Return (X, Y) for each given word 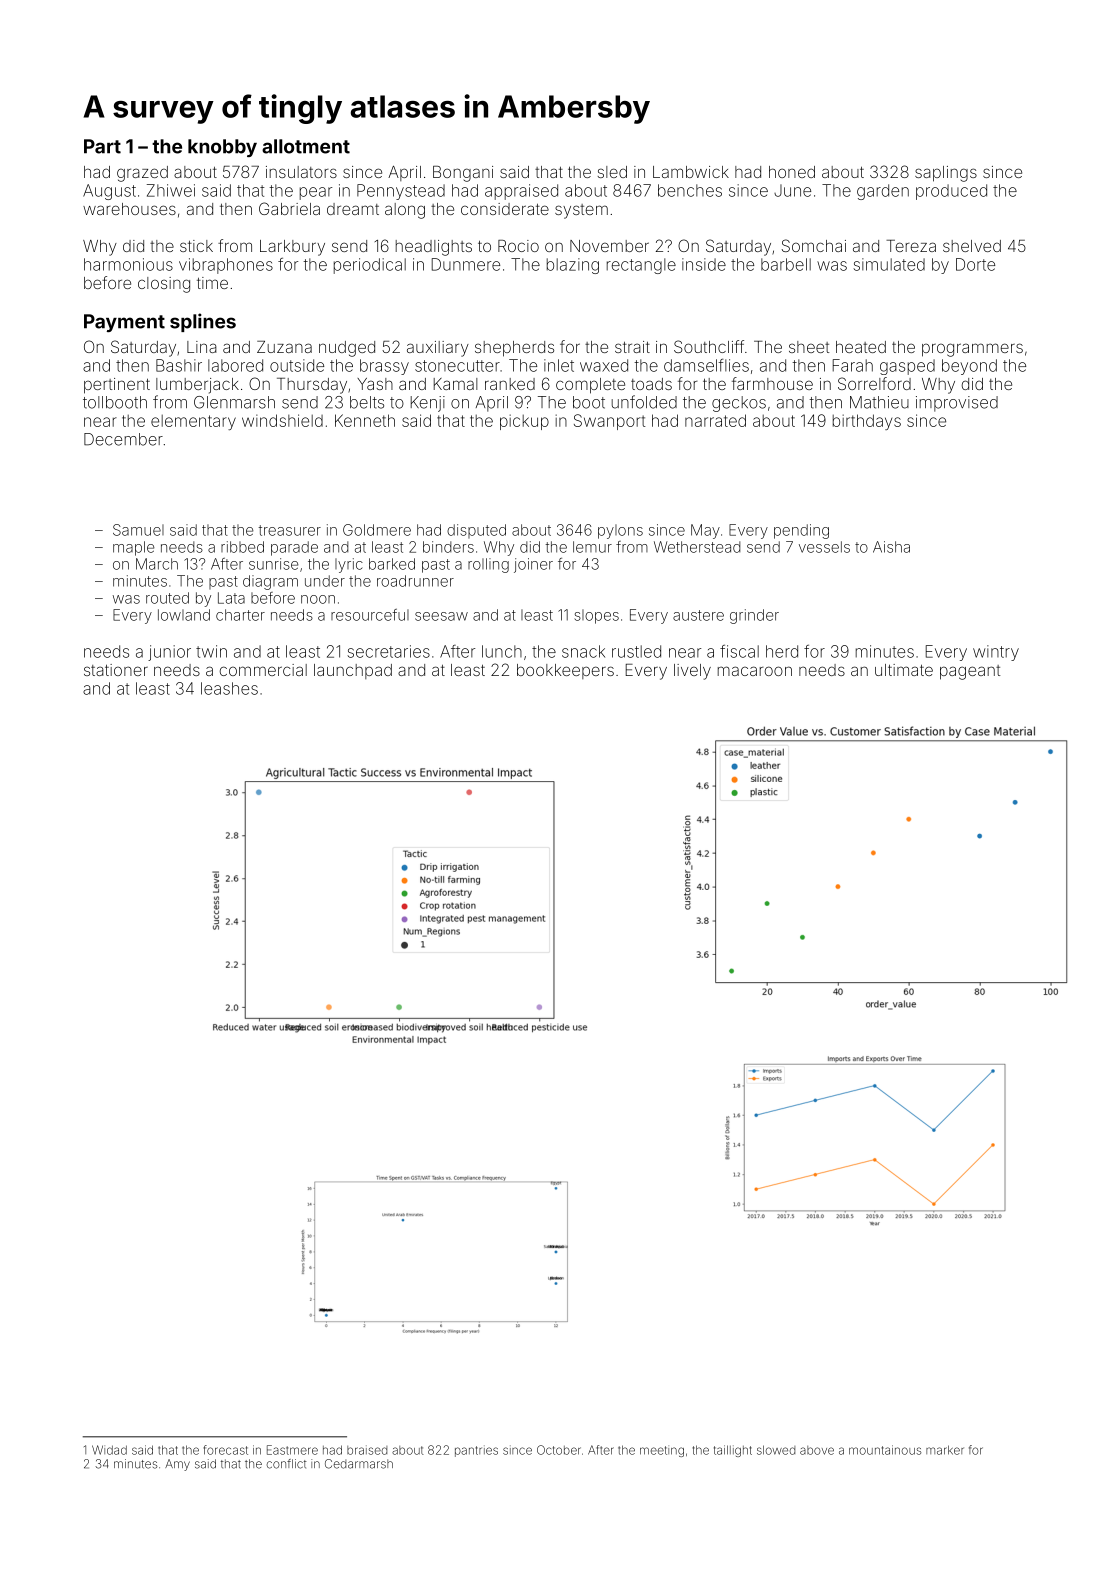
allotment (306, 146)
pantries (476, 1451)
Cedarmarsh (359, 1464)
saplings (946, 174)
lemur (592, 547)
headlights (434, 248)
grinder (754, 616)
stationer (116, 670)
